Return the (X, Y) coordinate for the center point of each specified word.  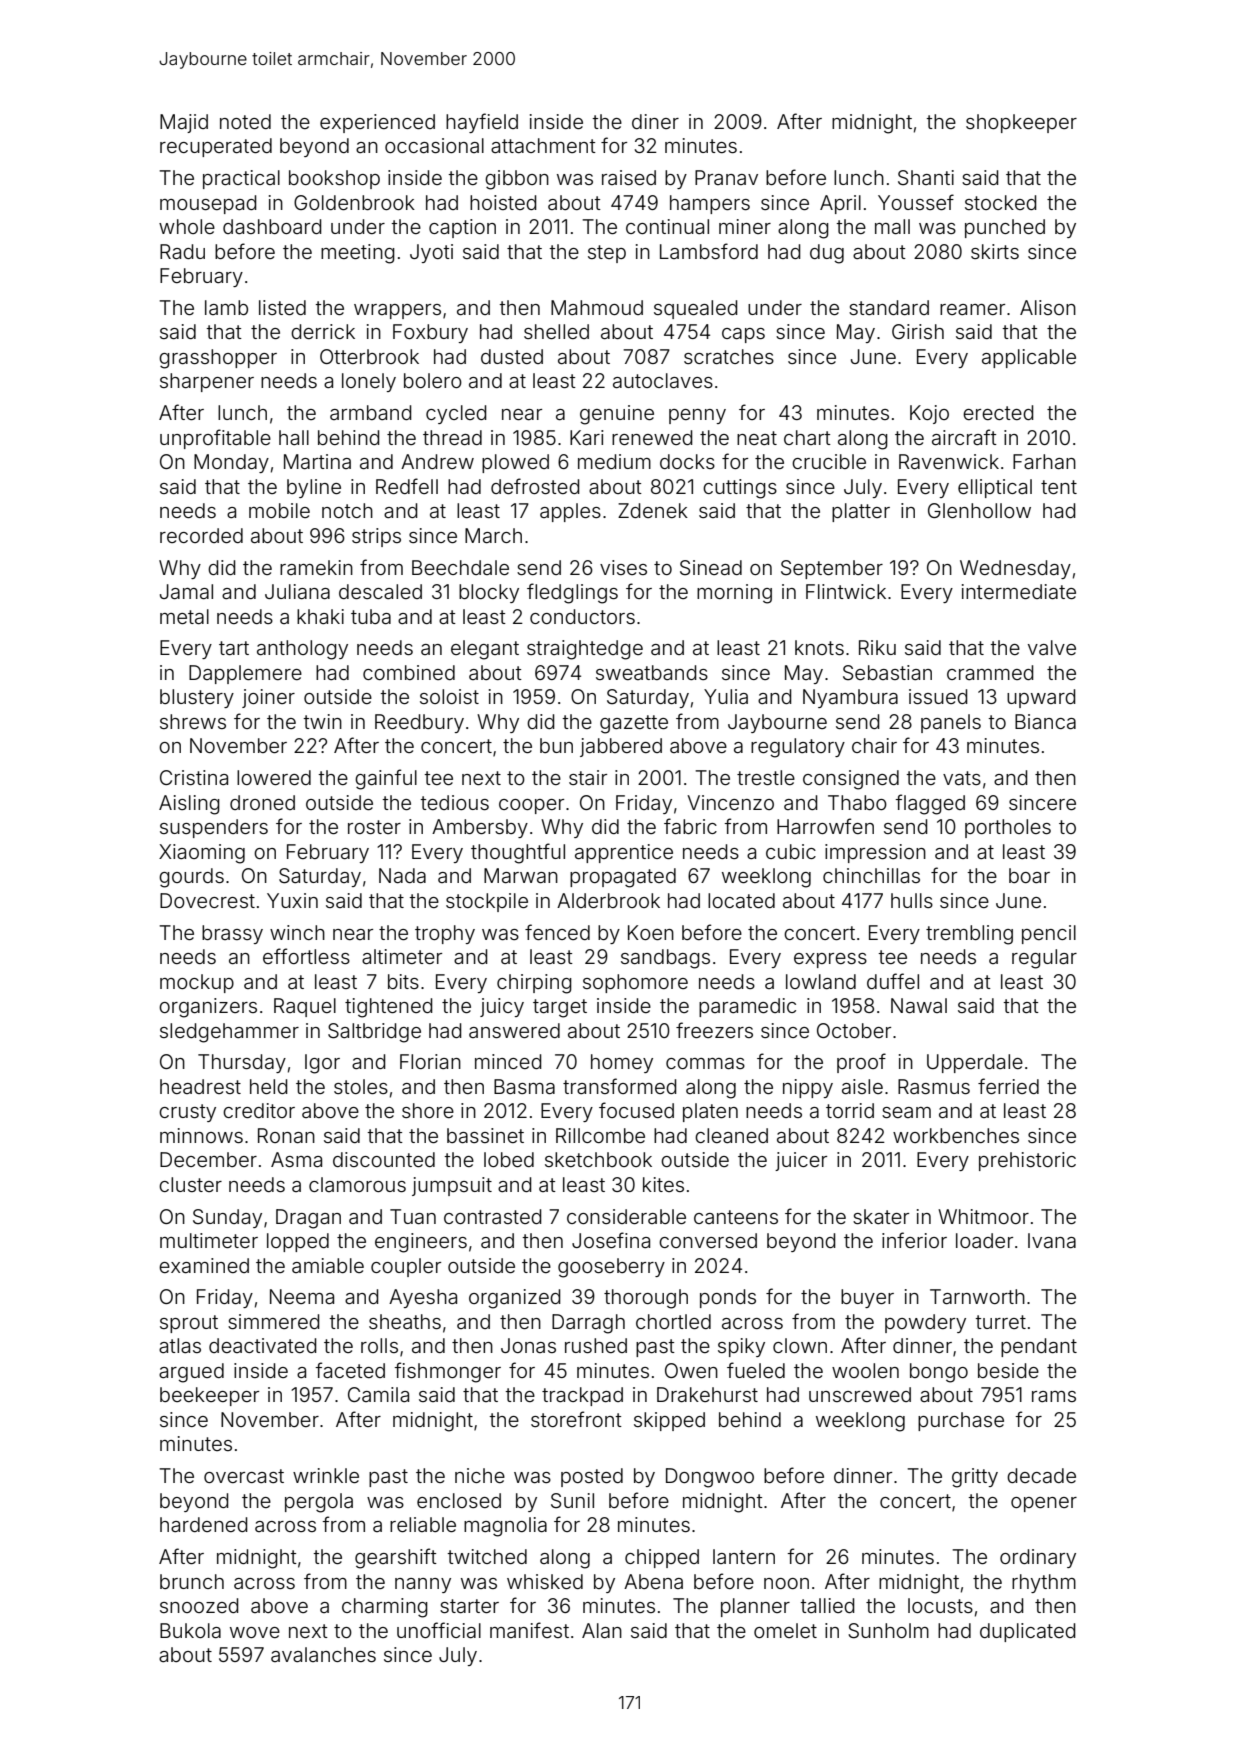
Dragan (308, 1219)
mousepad (208, 204)
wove (255, 1632)
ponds (728, 1298)
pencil (1049, 934)
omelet (785, 1630)
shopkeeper (1021, 123)
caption (462, 228)
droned (262, 802)
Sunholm (888, 1631)
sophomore (635, 983)
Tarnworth (977, 1296)
